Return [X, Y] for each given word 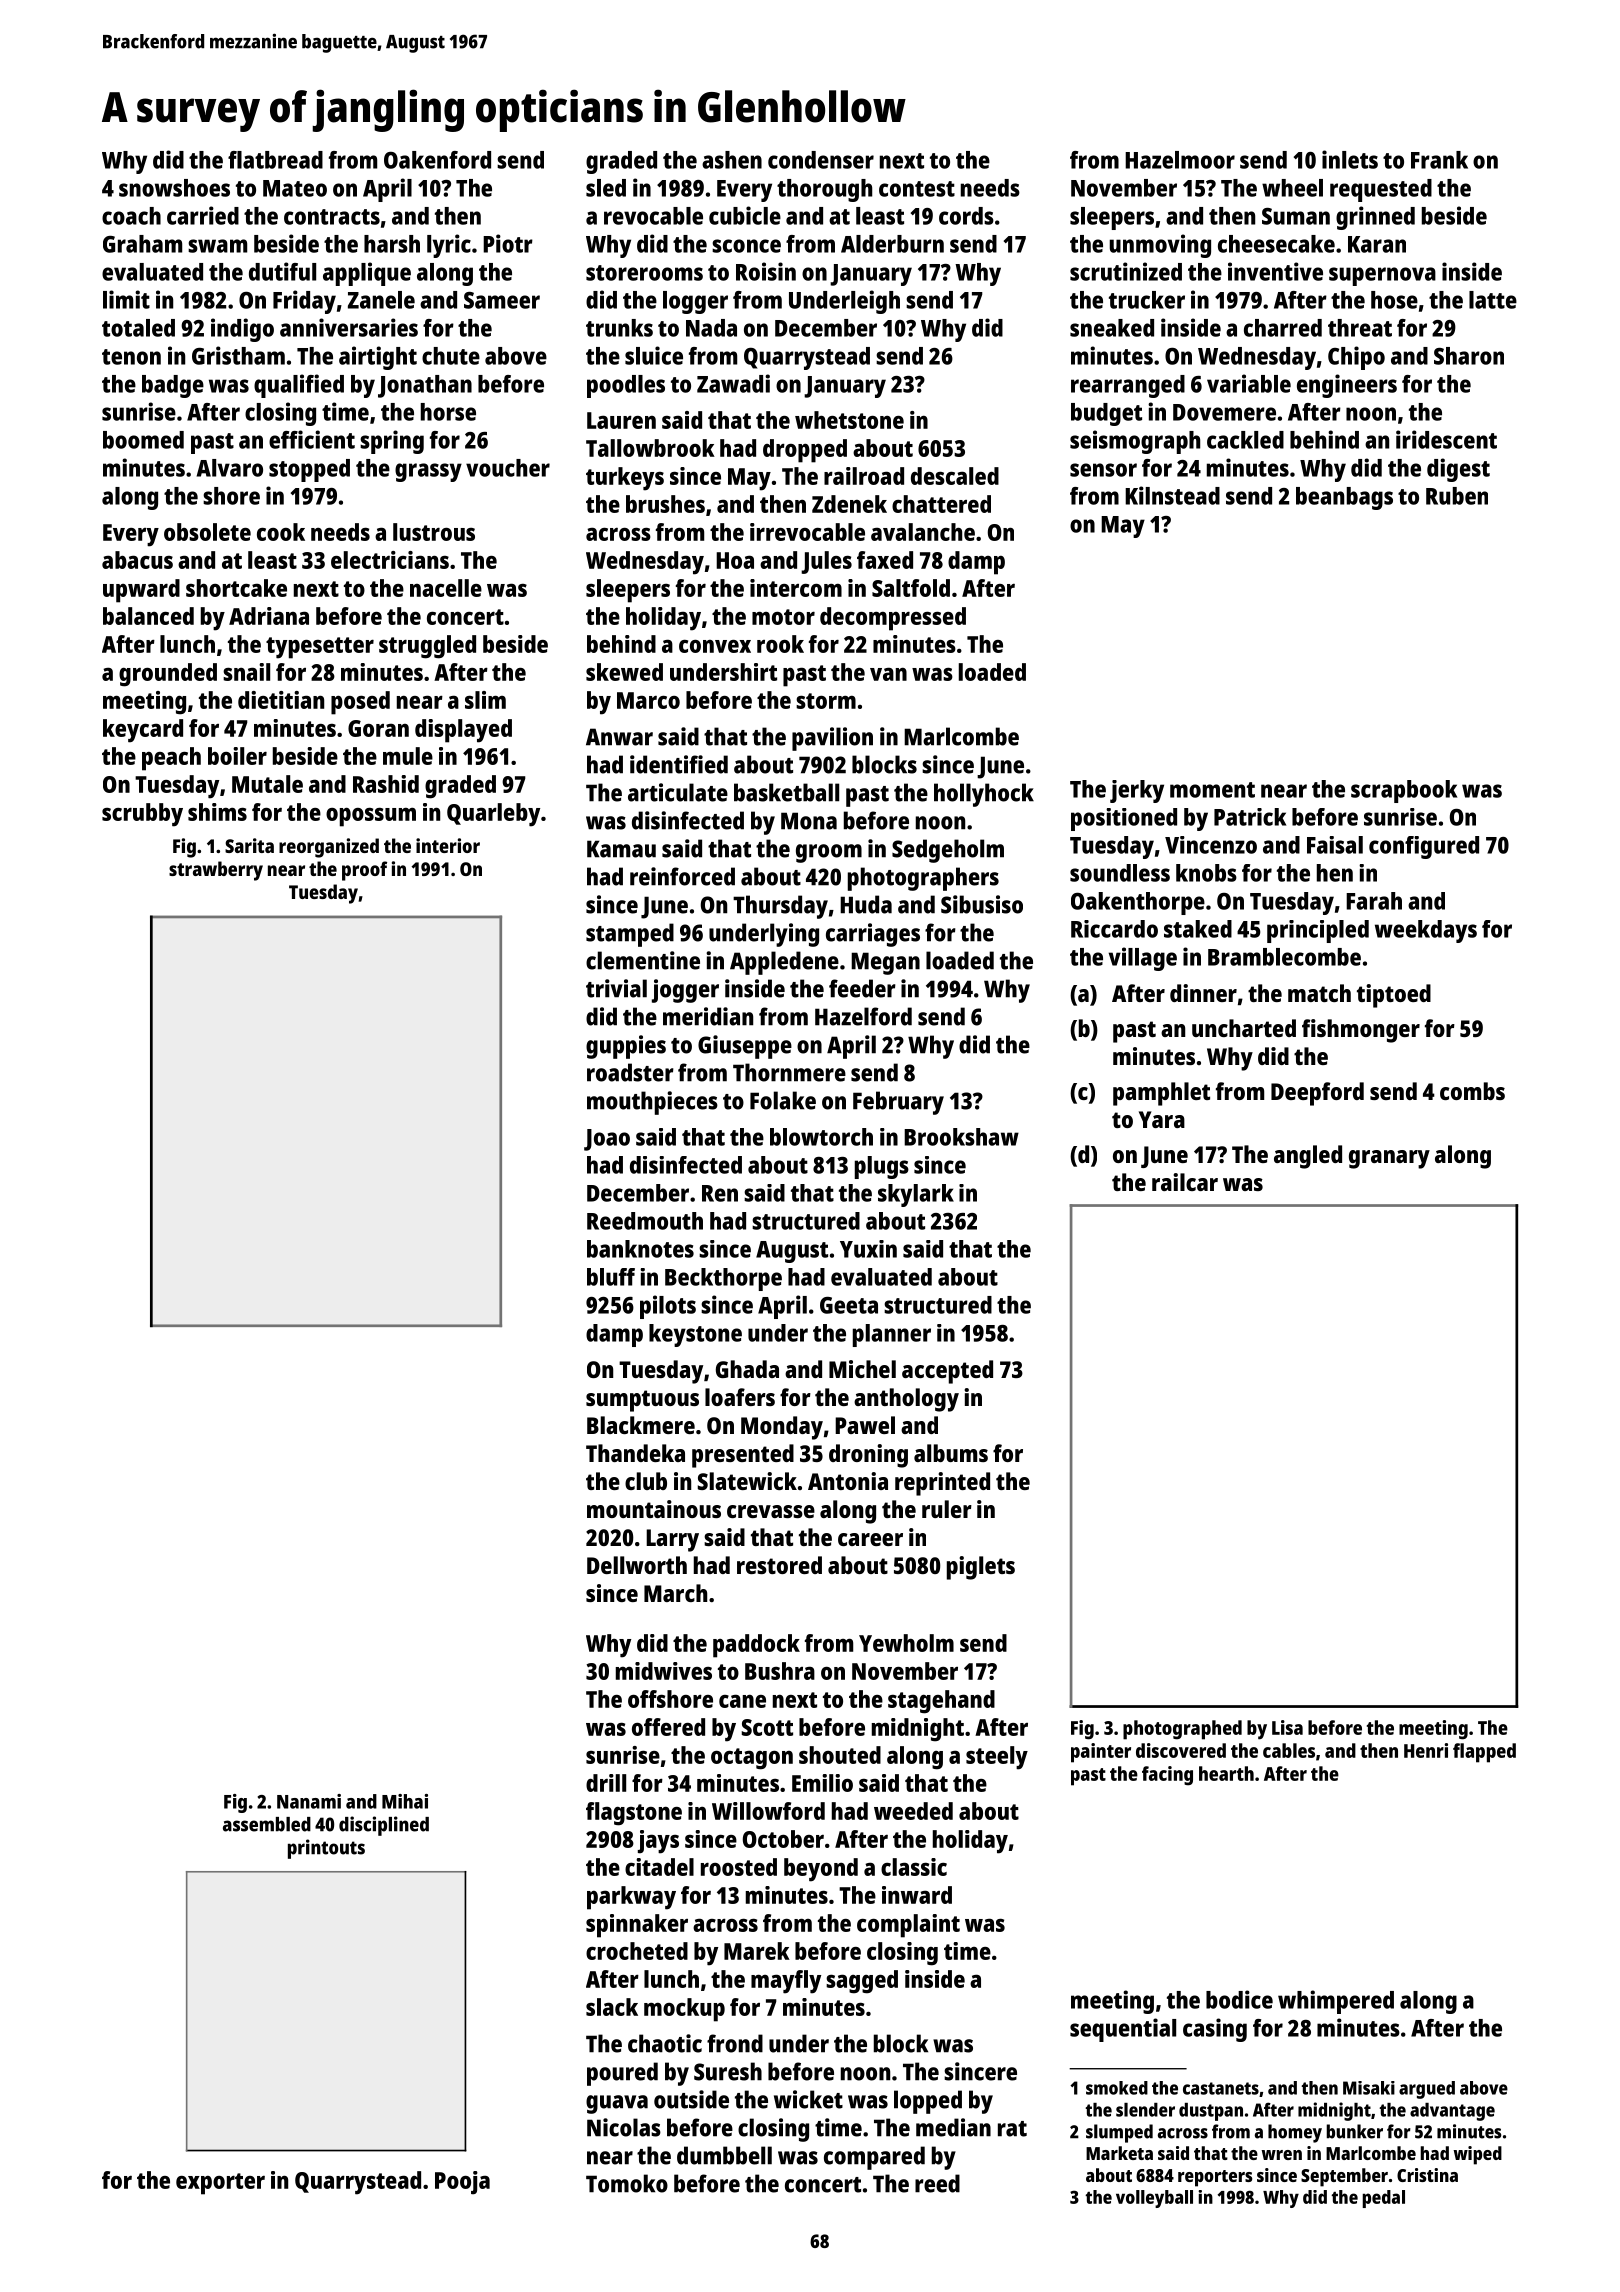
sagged [862, 1982]
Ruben [1457, 496]
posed [360, 703]
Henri [1426, 1750]
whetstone [849, 420]
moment [1212, 790]
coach [131, 216]
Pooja [462, 2183]
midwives [664, 1671]
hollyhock [984, 795]
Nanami [309, 1801]
